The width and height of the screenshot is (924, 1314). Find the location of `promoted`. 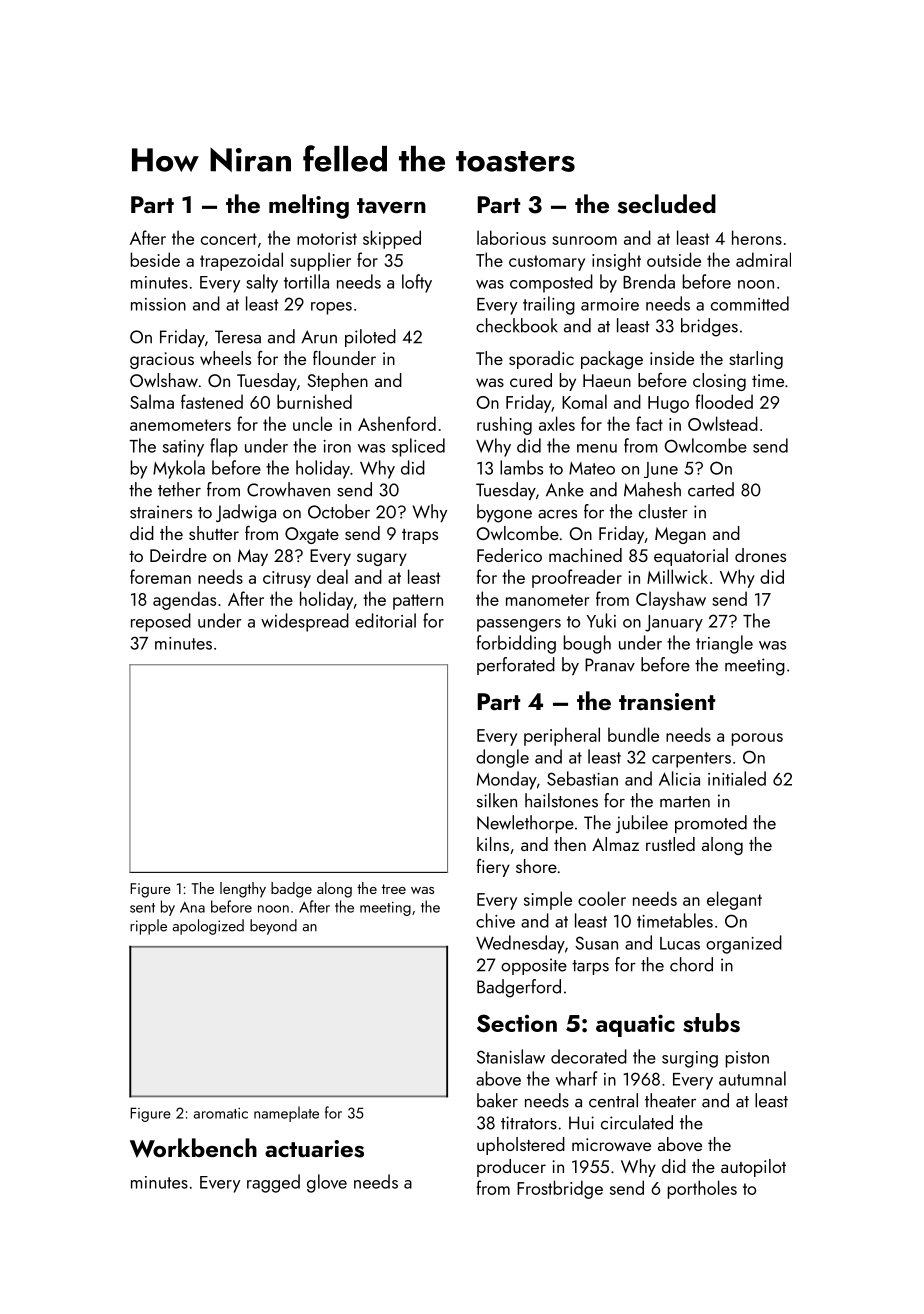

promoted is located at coordinates (711, 824).
